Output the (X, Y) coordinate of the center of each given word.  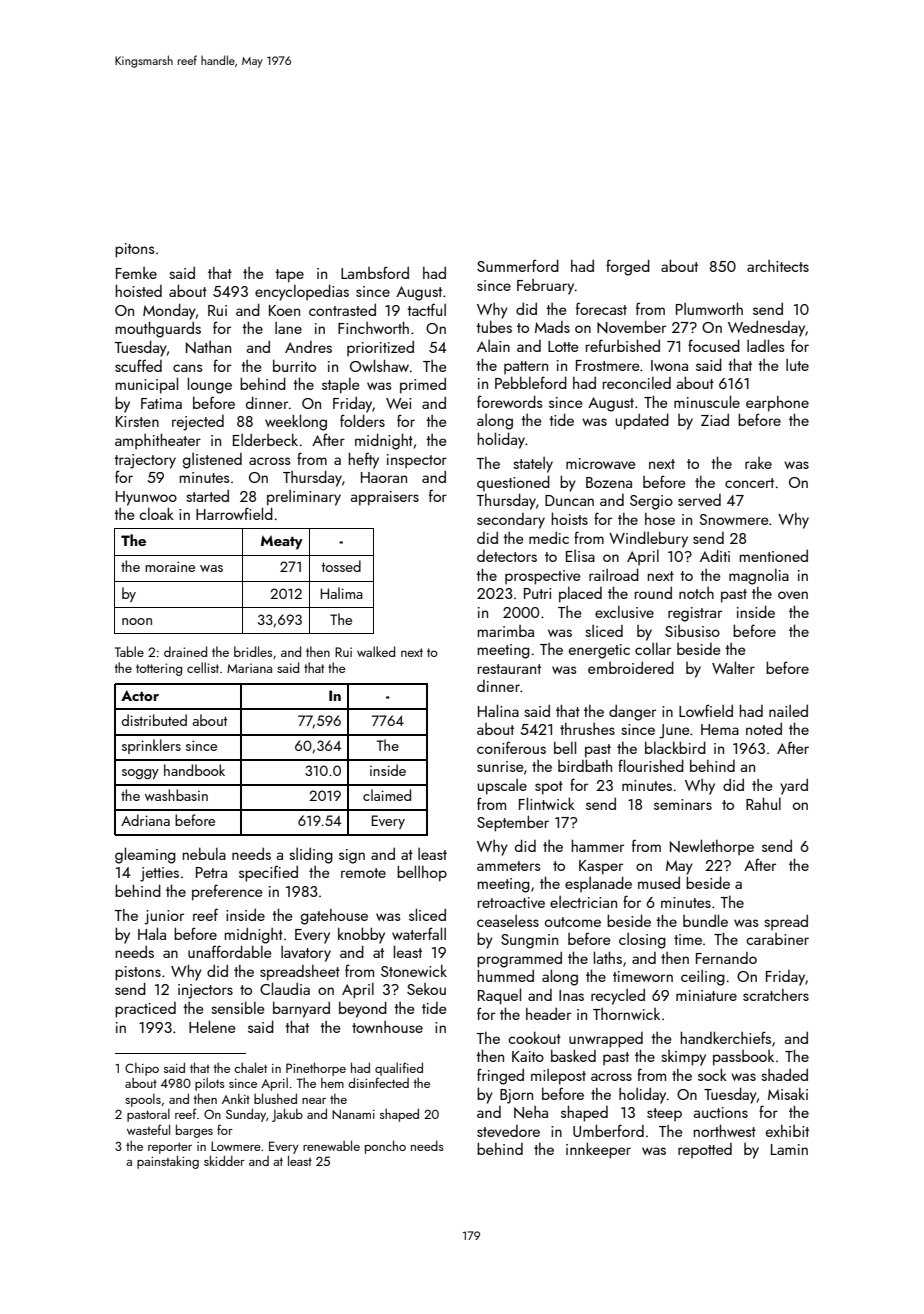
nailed (788, 710)
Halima (342, 593)
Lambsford (375, 272)
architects (778, 266)
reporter (170, 1148)
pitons (134, 250)
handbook (194, 770)
